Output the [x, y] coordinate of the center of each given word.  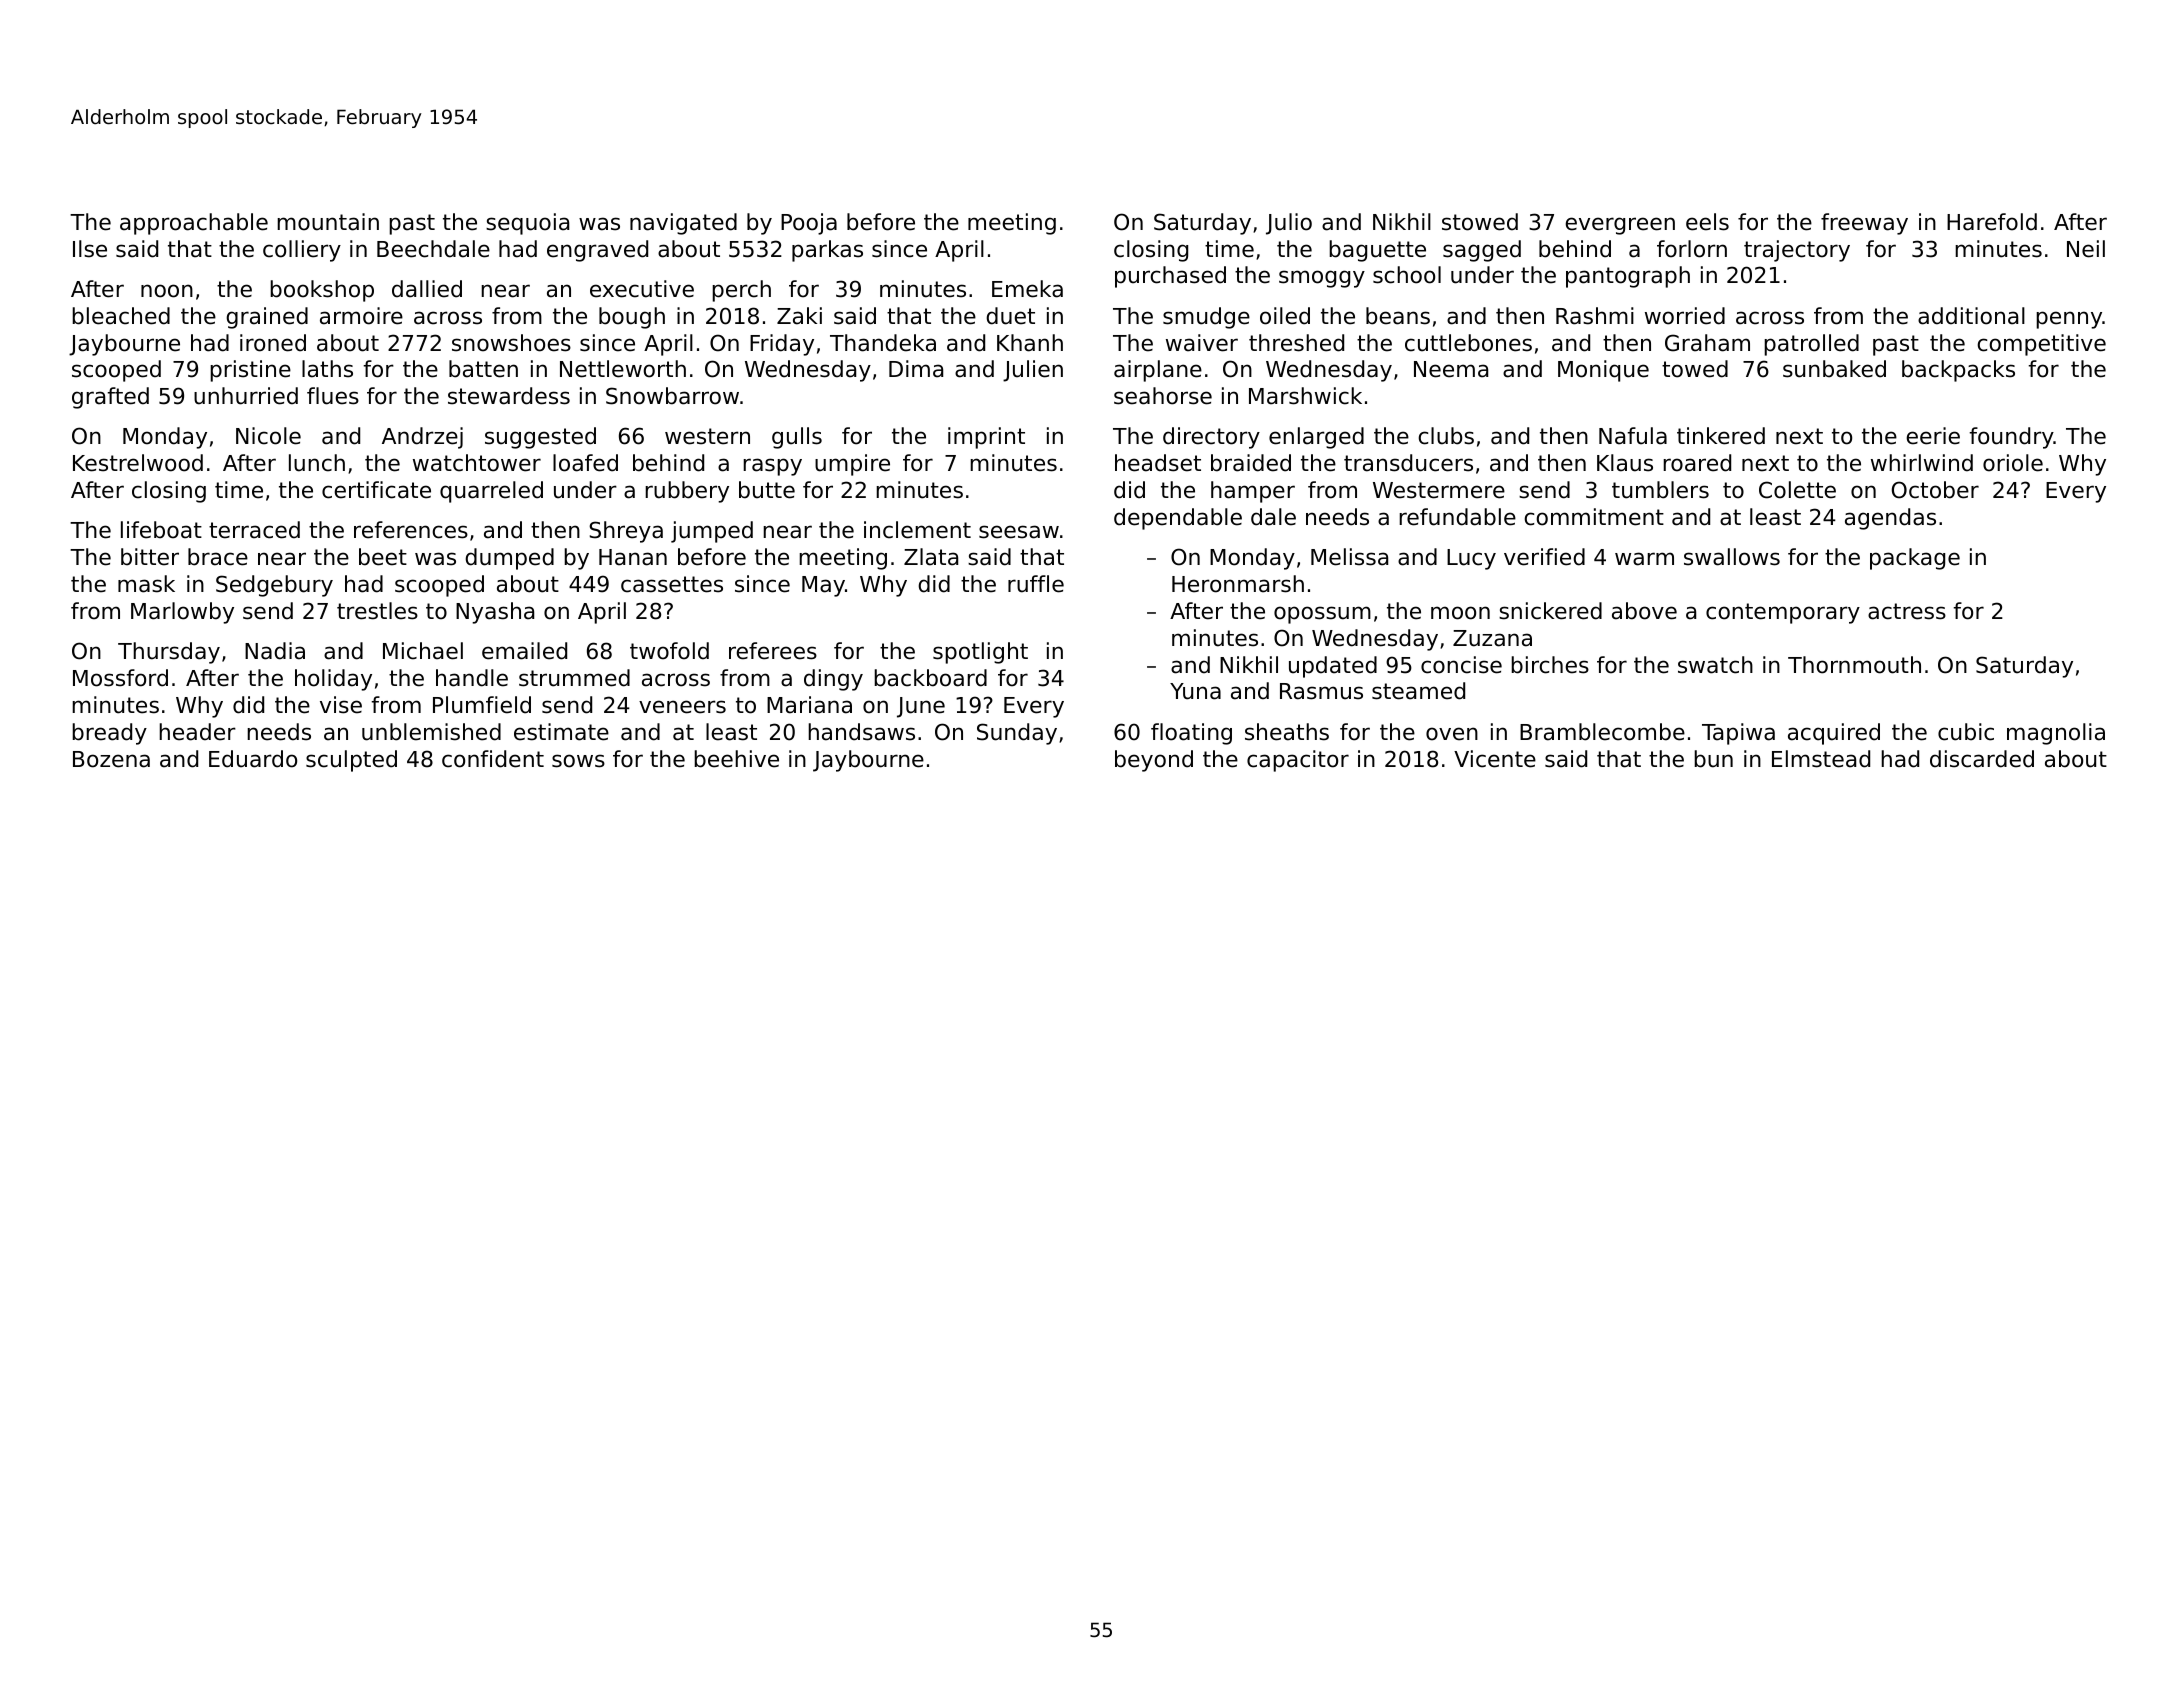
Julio [1289, 224]
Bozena [111, 759]
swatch [1715, 665]
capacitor [1298, 761]
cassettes [672, 584]
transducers [1408, 463]
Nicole [268, 436]
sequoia [527, 224]
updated [1333, 667]
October [1935, 490]
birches [1550, 665]
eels [1707, 222]
